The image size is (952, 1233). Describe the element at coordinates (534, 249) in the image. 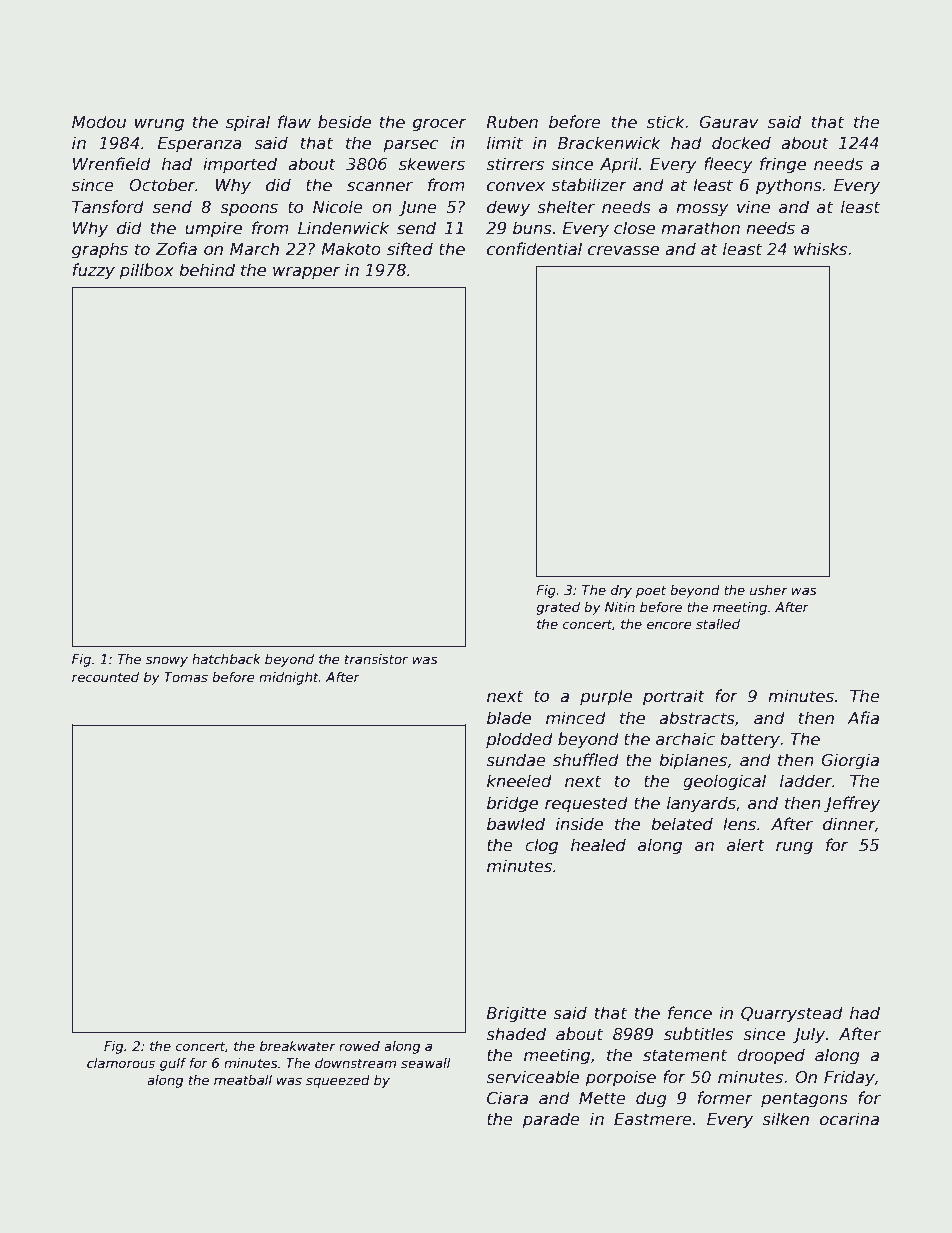

I see `confidential` at that location.
